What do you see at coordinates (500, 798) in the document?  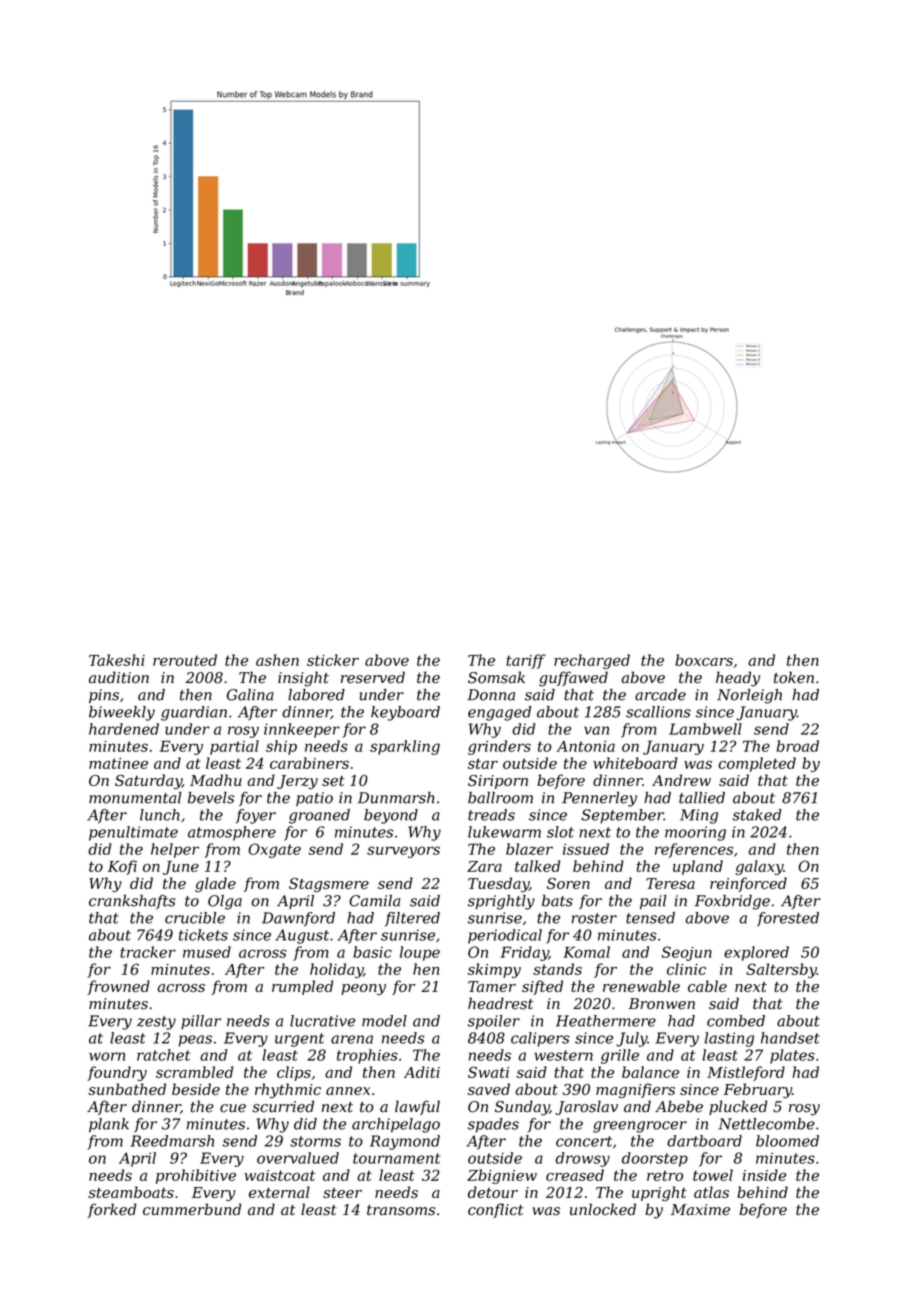 I see `ballroom` at bounding box center [500, 798].
